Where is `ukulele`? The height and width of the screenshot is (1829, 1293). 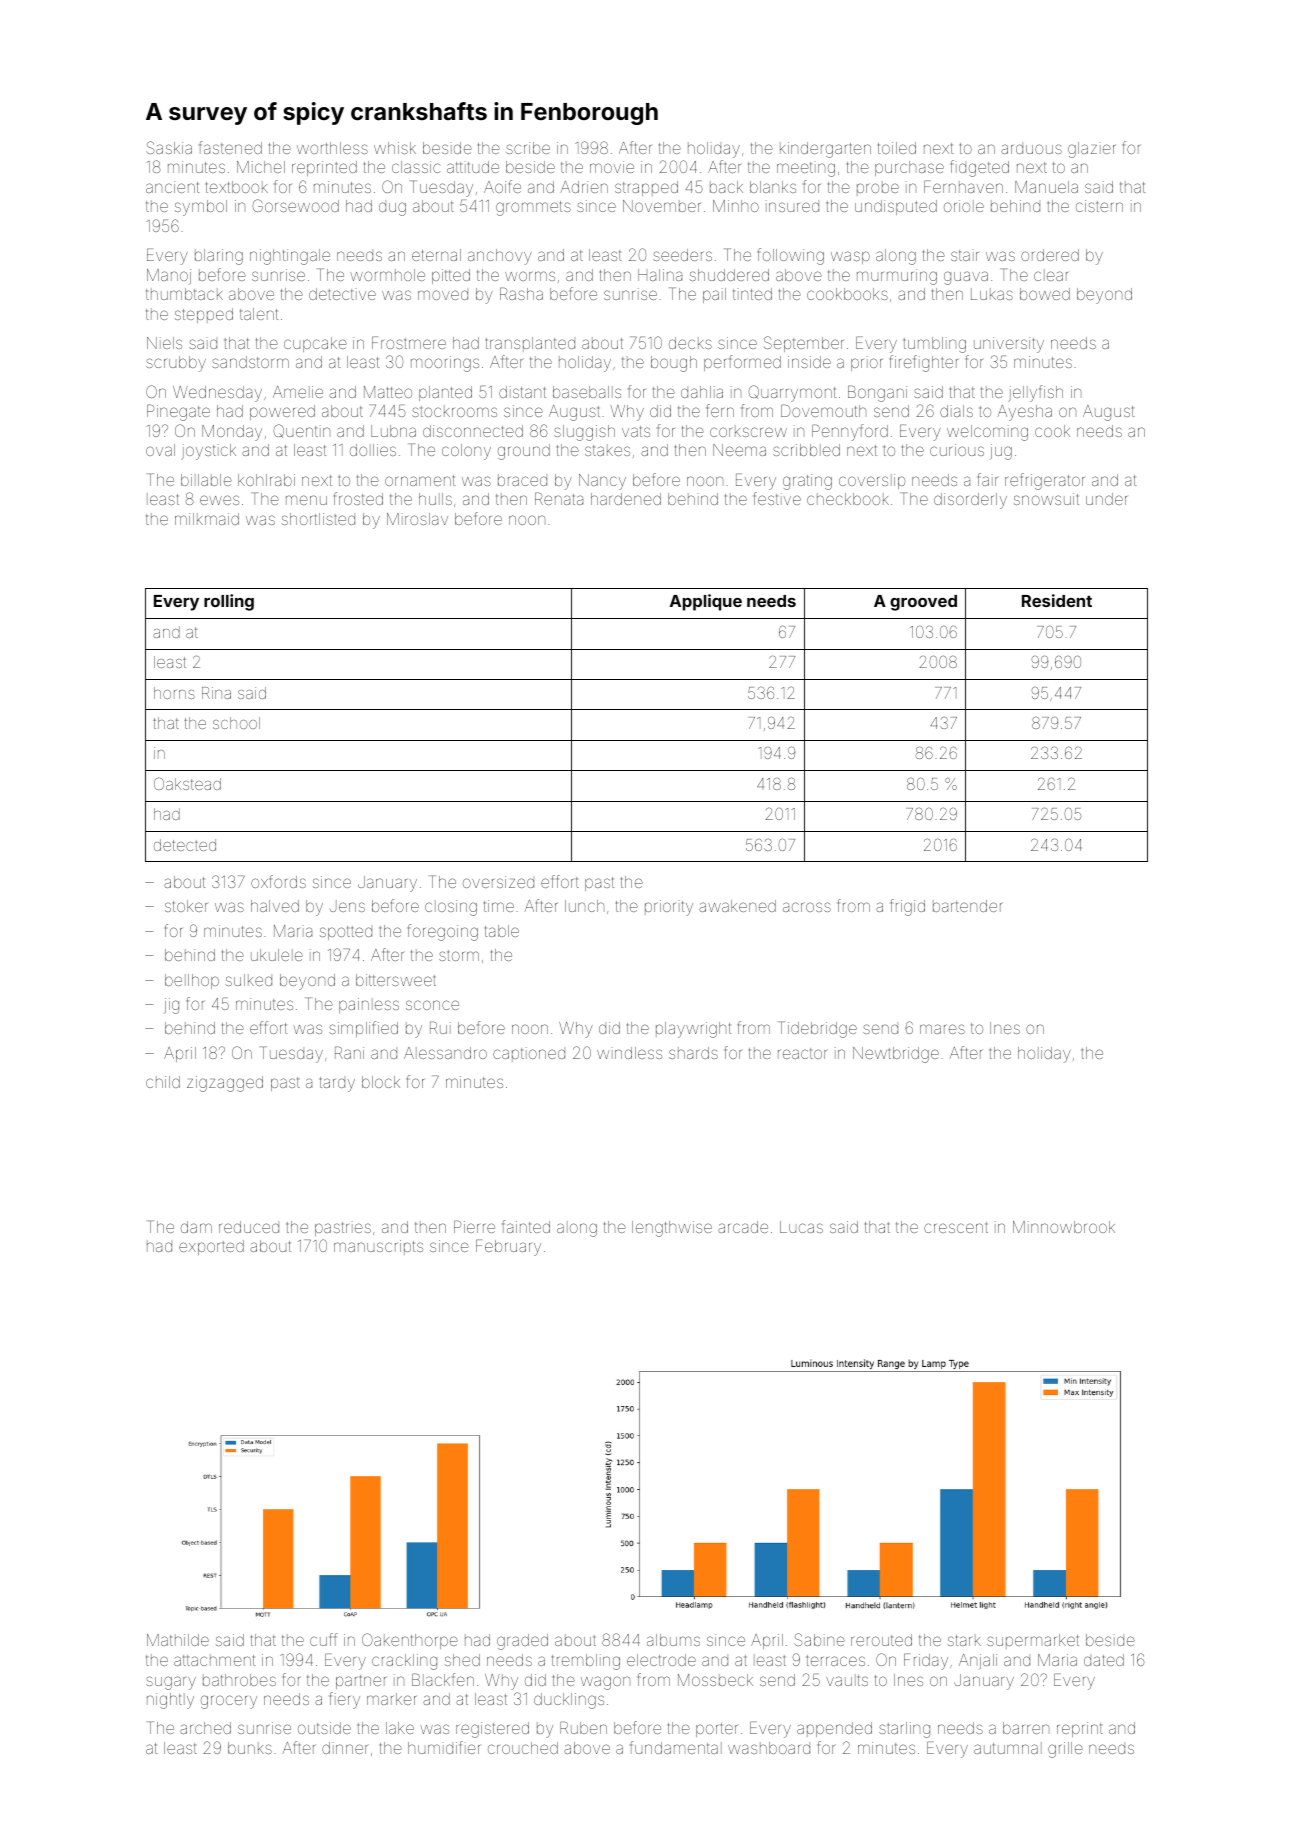
ukulele is located at coordinates (277, 955).
